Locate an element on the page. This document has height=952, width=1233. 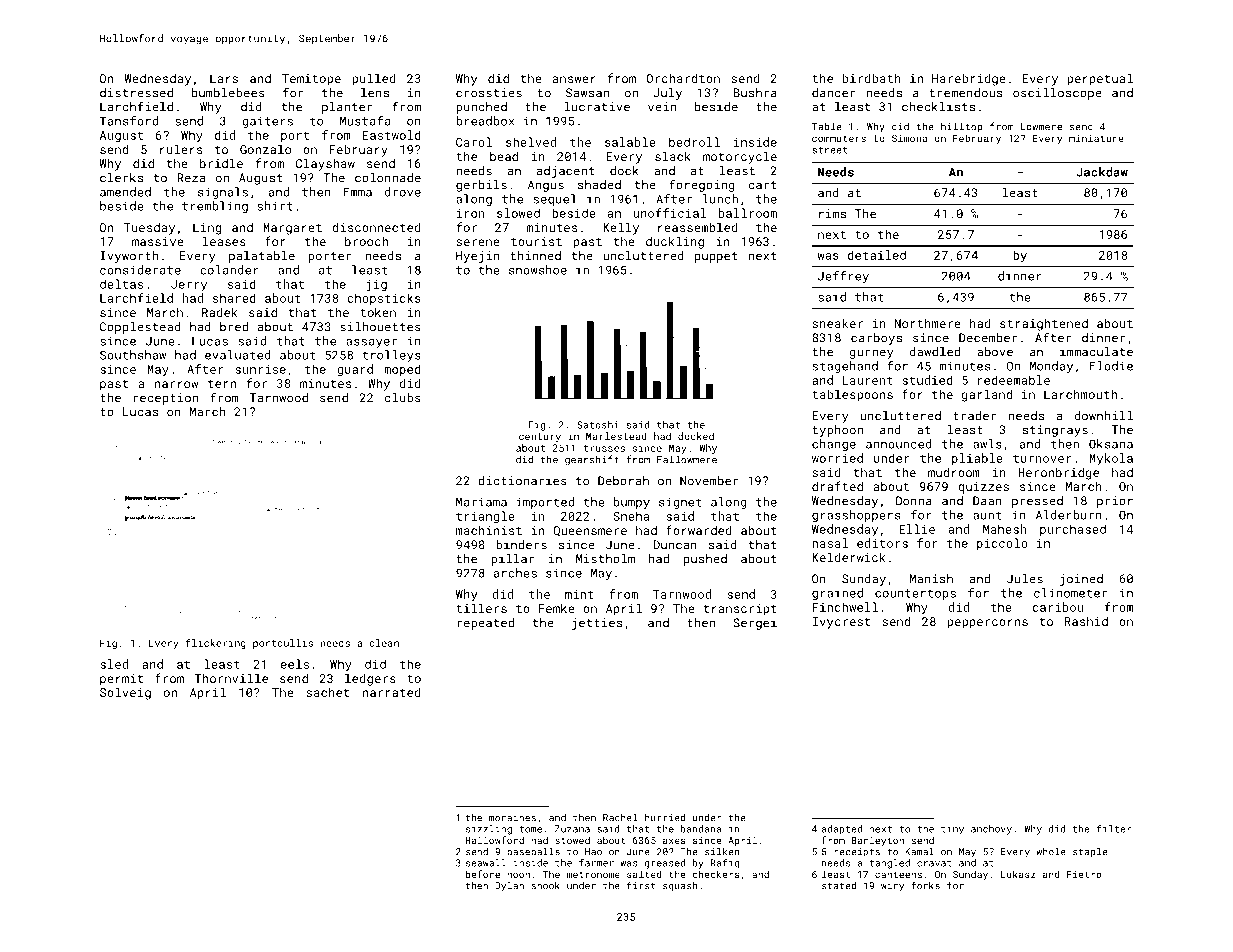
wiry is located at coordinates (892, 886).
